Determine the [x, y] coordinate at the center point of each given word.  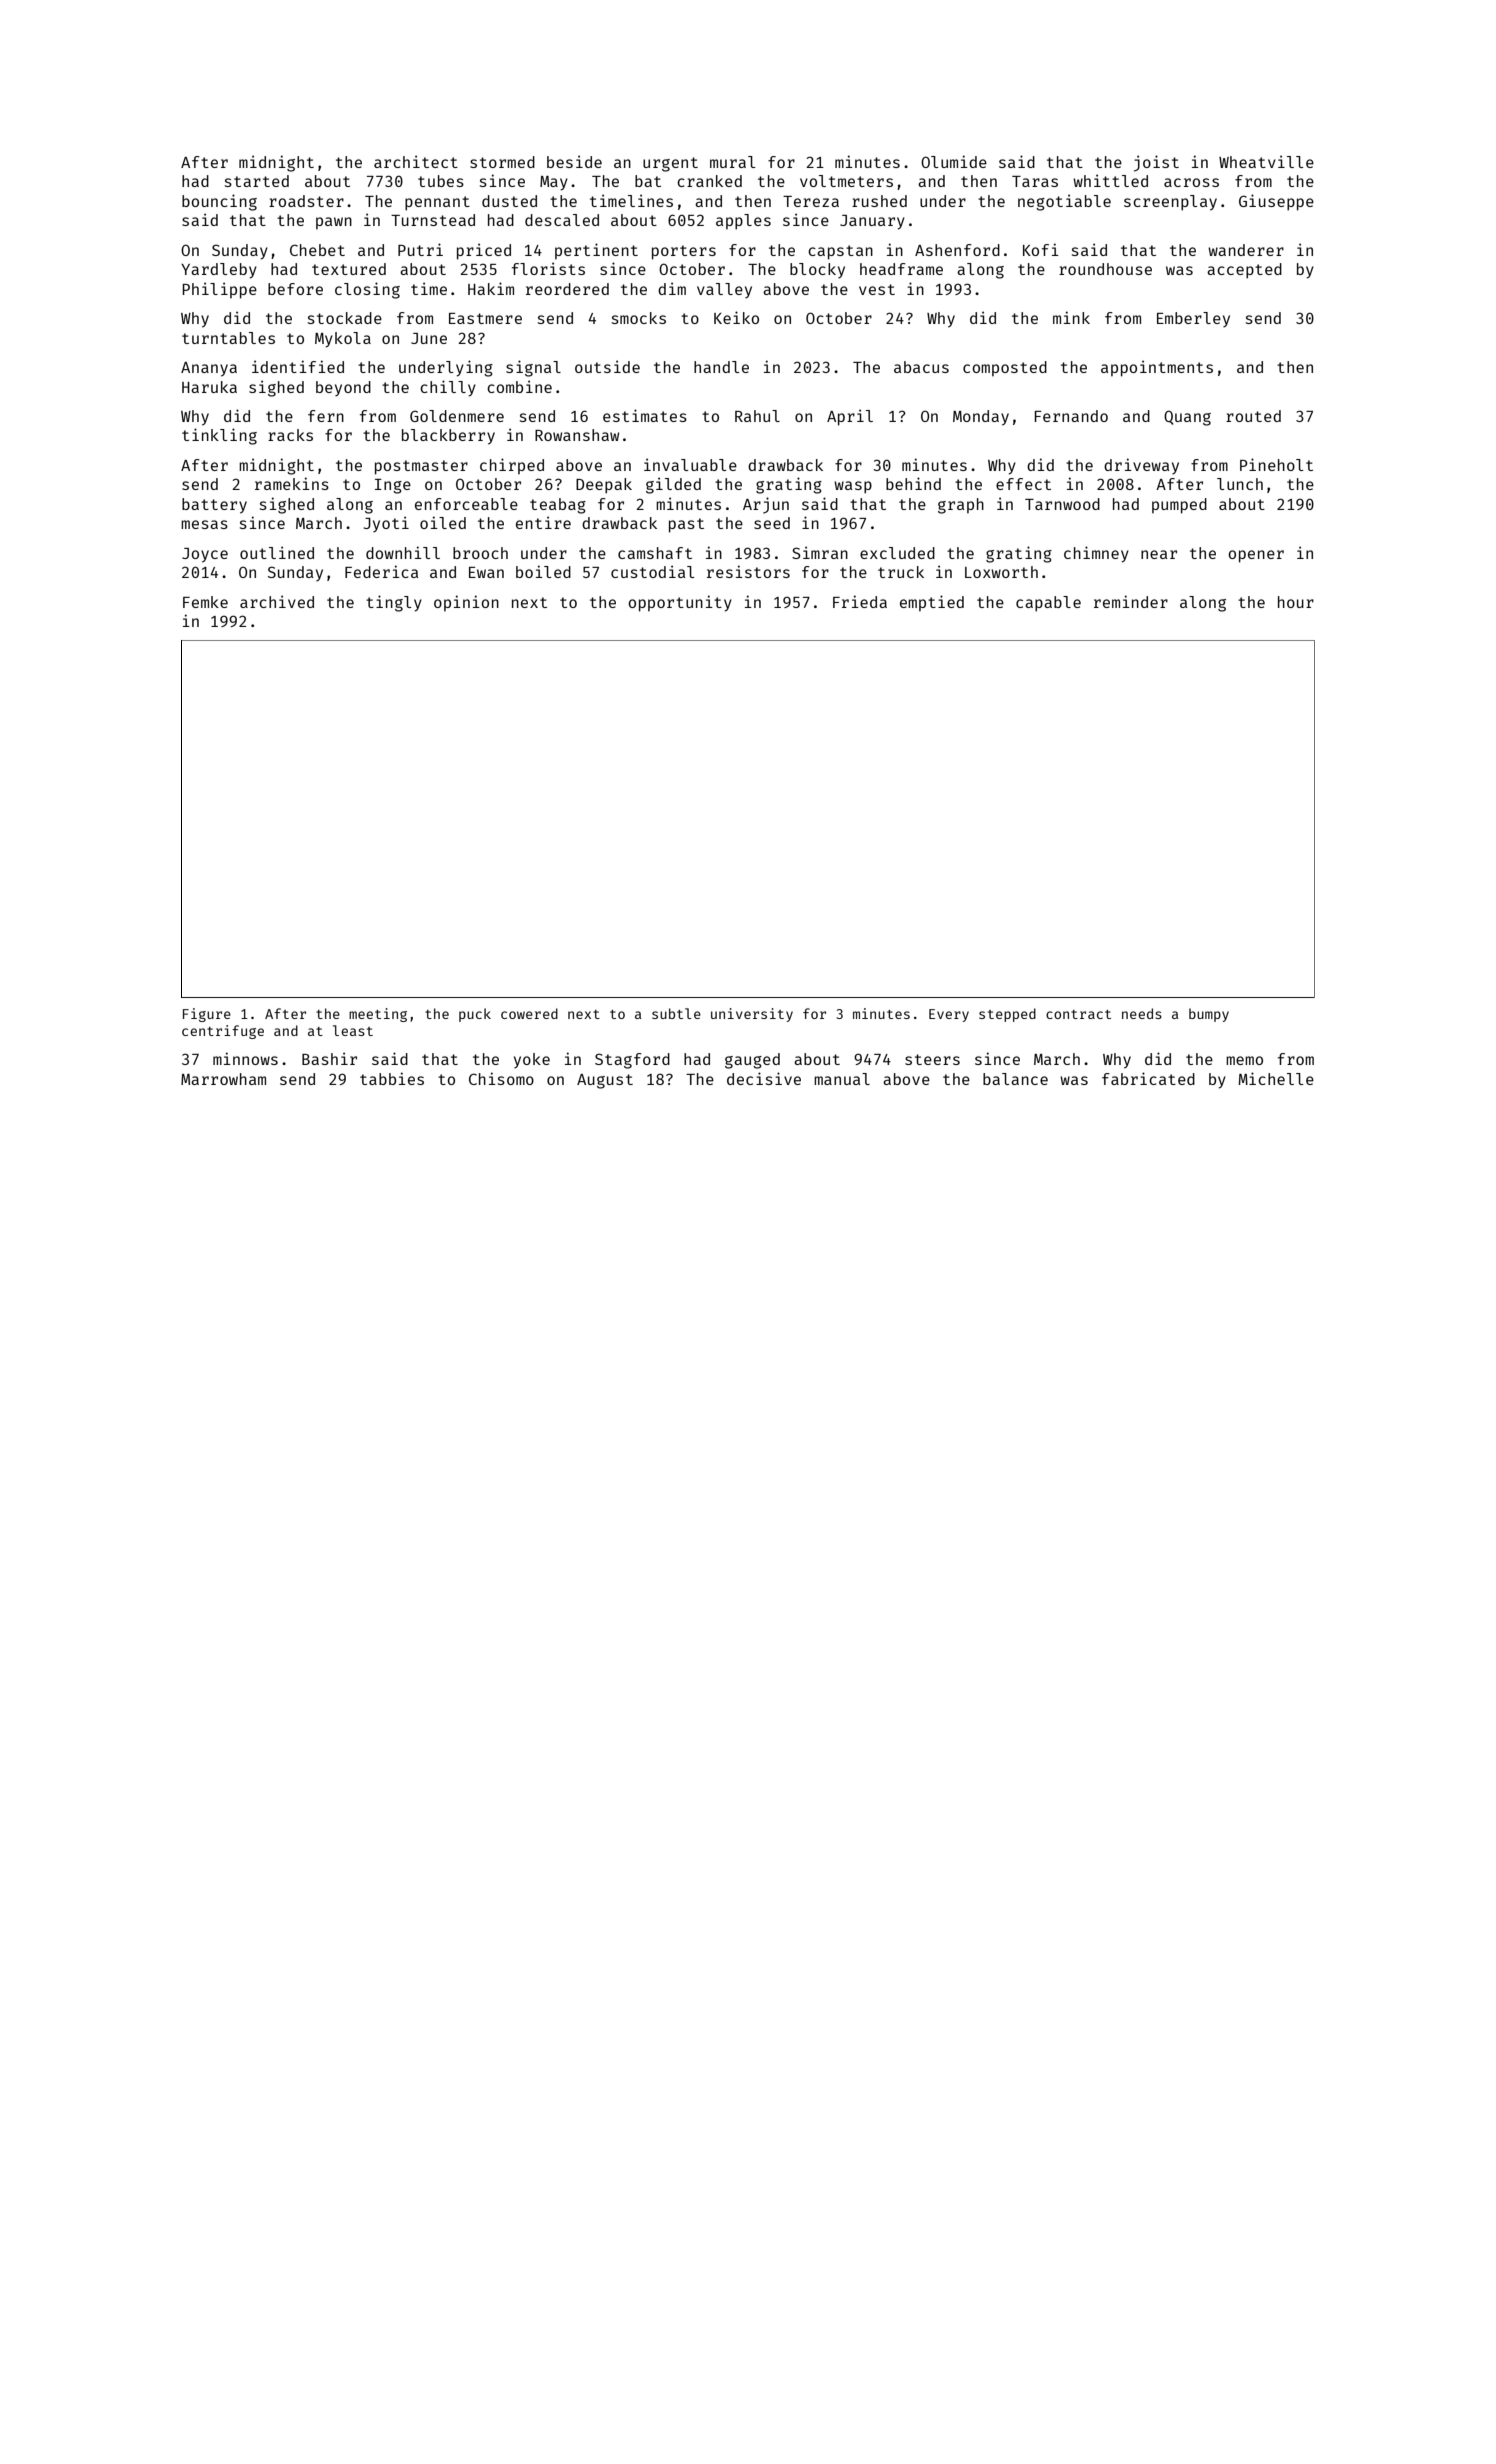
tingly [394, 603]
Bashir [329, 1058]
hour [1296, 602]
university [752, 1015]
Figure [207, 1015]
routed [1253, 416]
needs [1142, 1013]
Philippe [219, 290]
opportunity [680, 603]
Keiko [736, 317]
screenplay [1170, 203]
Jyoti [386, 524]
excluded [897, 553]
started [257, 181]
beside [574, 161]
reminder [1131, 601]
